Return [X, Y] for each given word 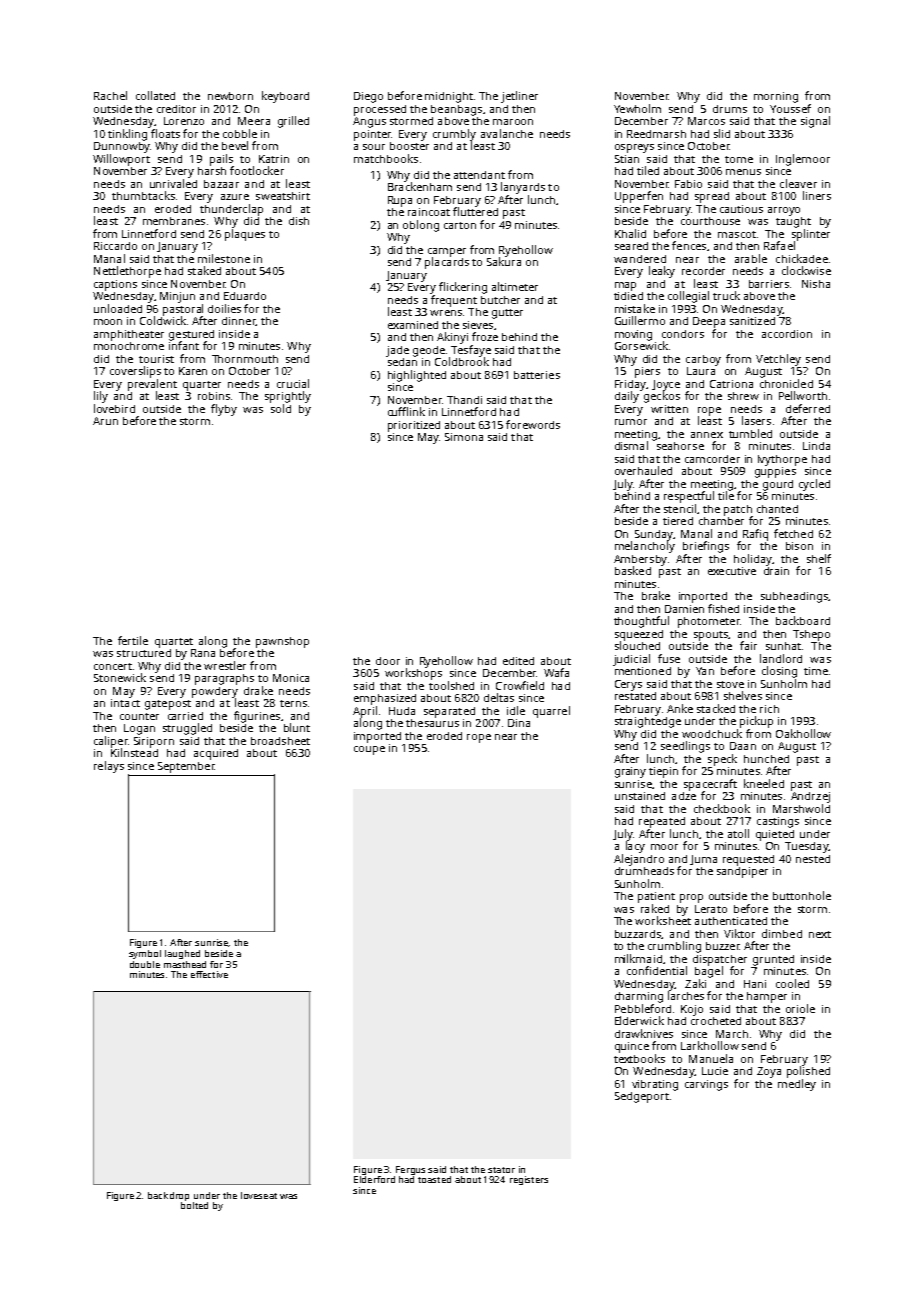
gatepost [168, 705]
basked [633, 570]
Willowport [121, 160]
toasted [434, 1179]
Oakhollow [803, 733]
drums [730, 109]
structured [144, 653]
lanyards [523, 188]
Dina [519, 723]
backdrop [168, 1196]
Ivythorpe [782, 460]
